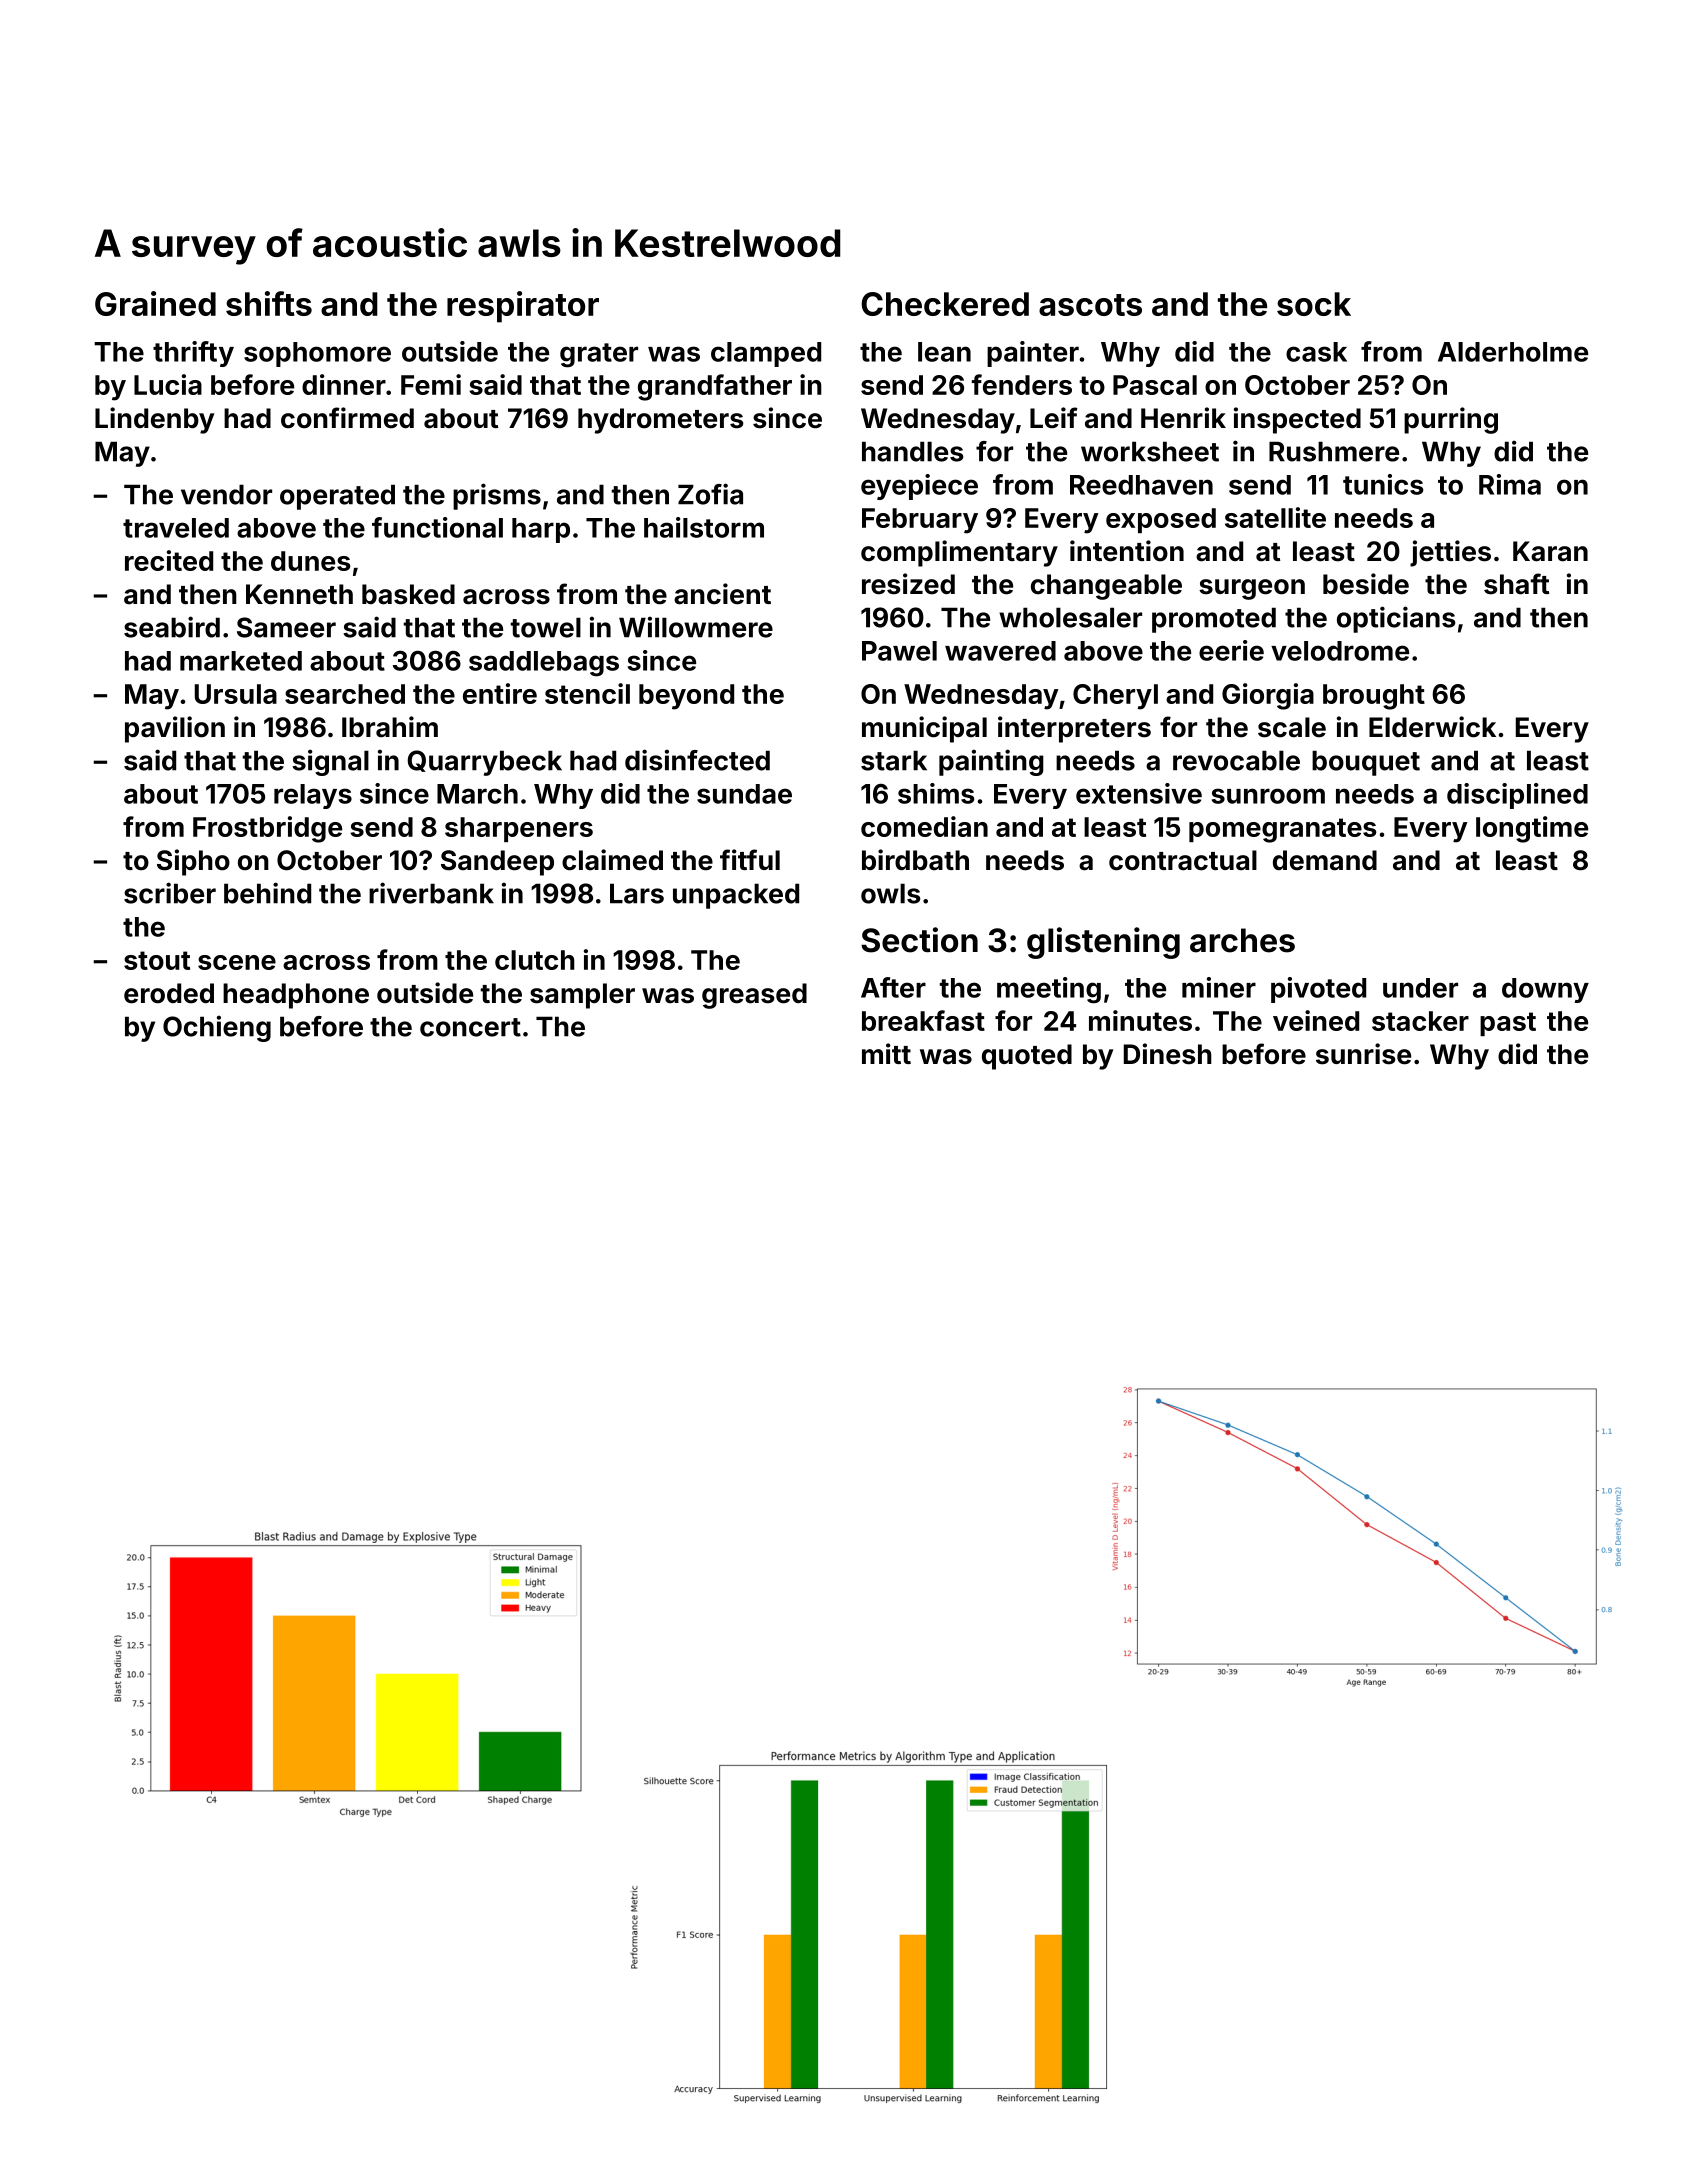  What do you see at coordinates (766, 354) in the page?
I see `clamped` at bounding box center [766, 354].
